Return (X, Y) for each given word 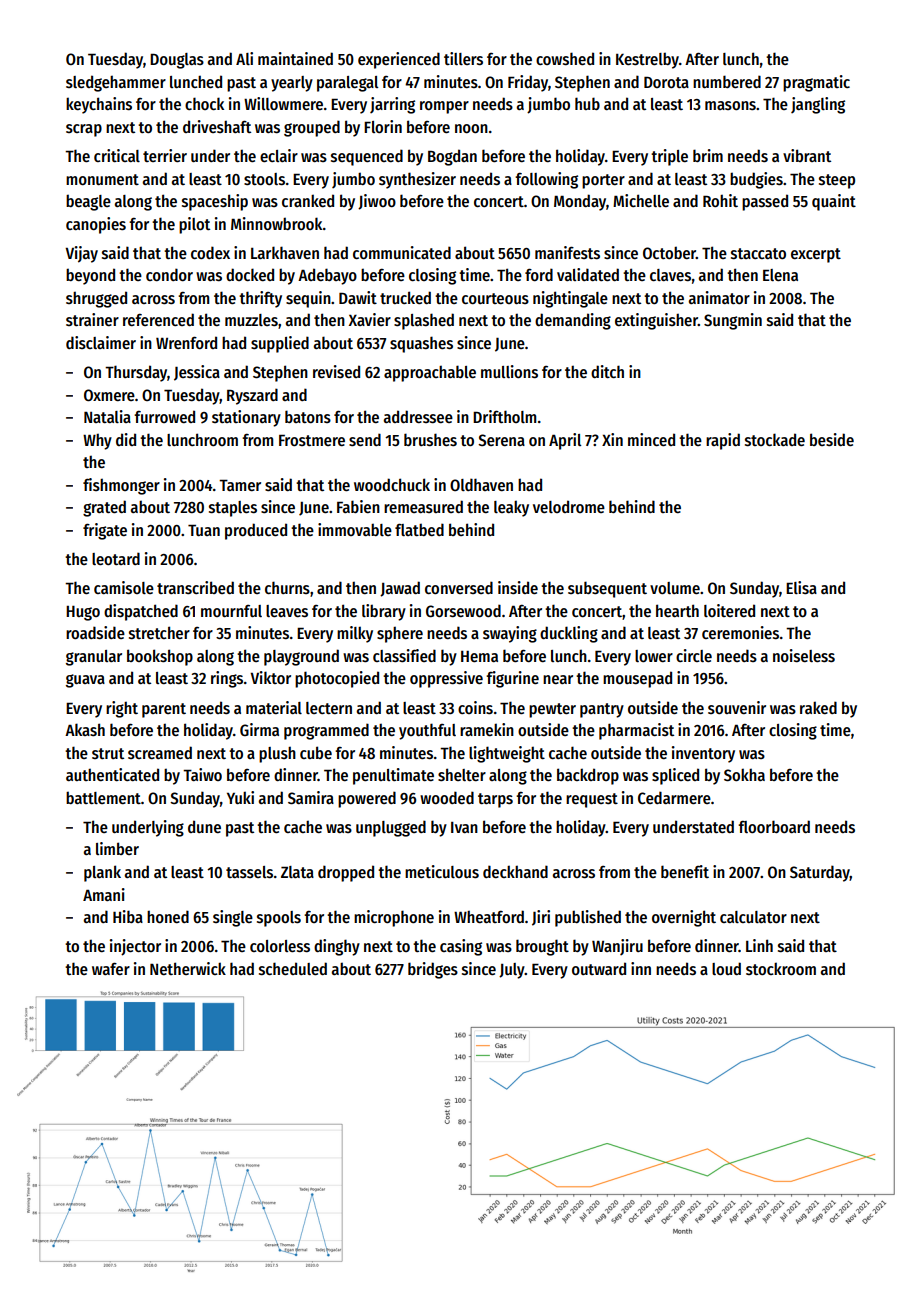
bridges (433, 970)
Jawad (400, 589)
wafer (111, 968)
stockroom (781, 968)
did (126, 439)
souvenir (737, 707)
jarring (392, 105)
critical (117, 155)
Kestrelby (647, 60)
